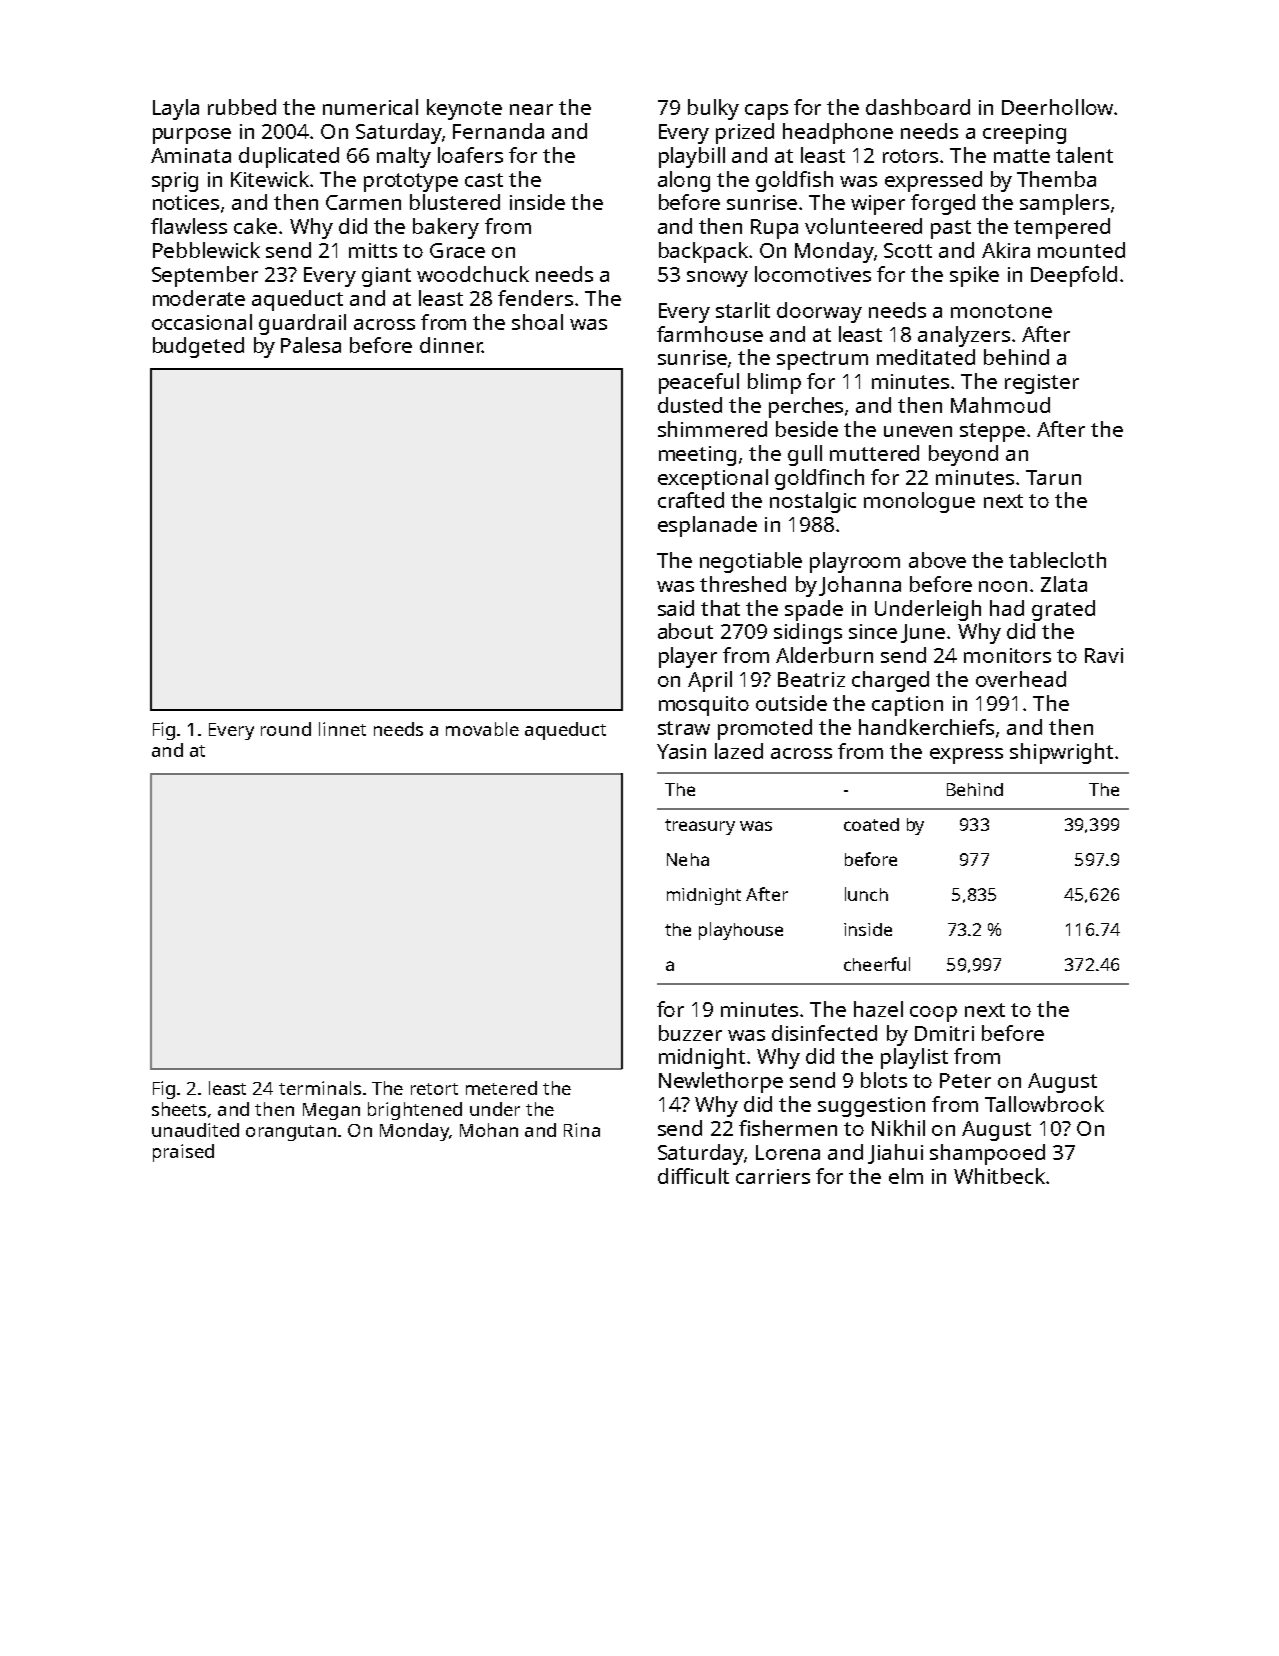 The width and height of the document is (1279, 1656). Describe the element at coordinates (860, 586) in the document. I see `Johanna` at that location.
